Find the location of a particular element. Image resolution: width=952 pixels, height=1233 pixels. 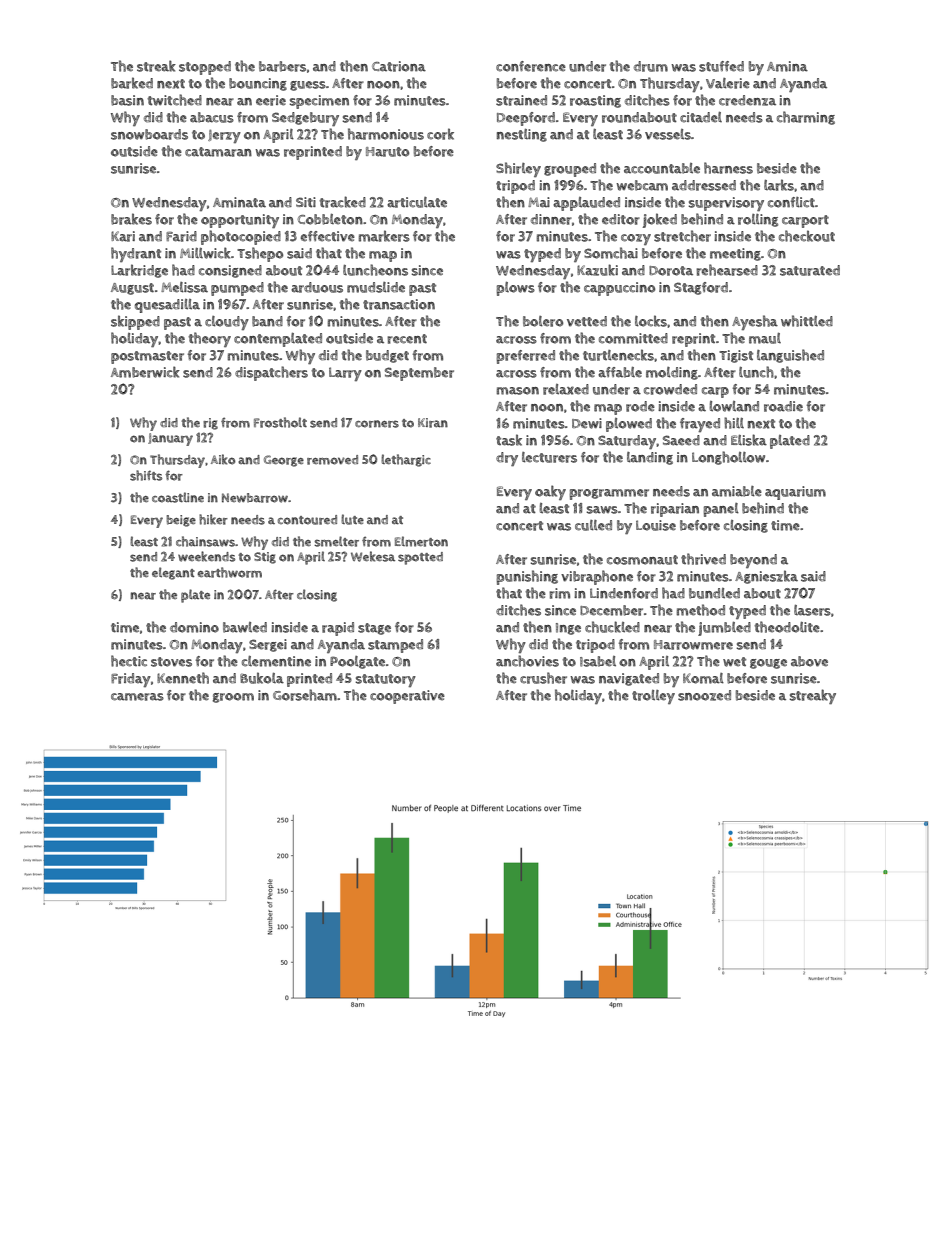

groom is located at coordinates (233, 698).
